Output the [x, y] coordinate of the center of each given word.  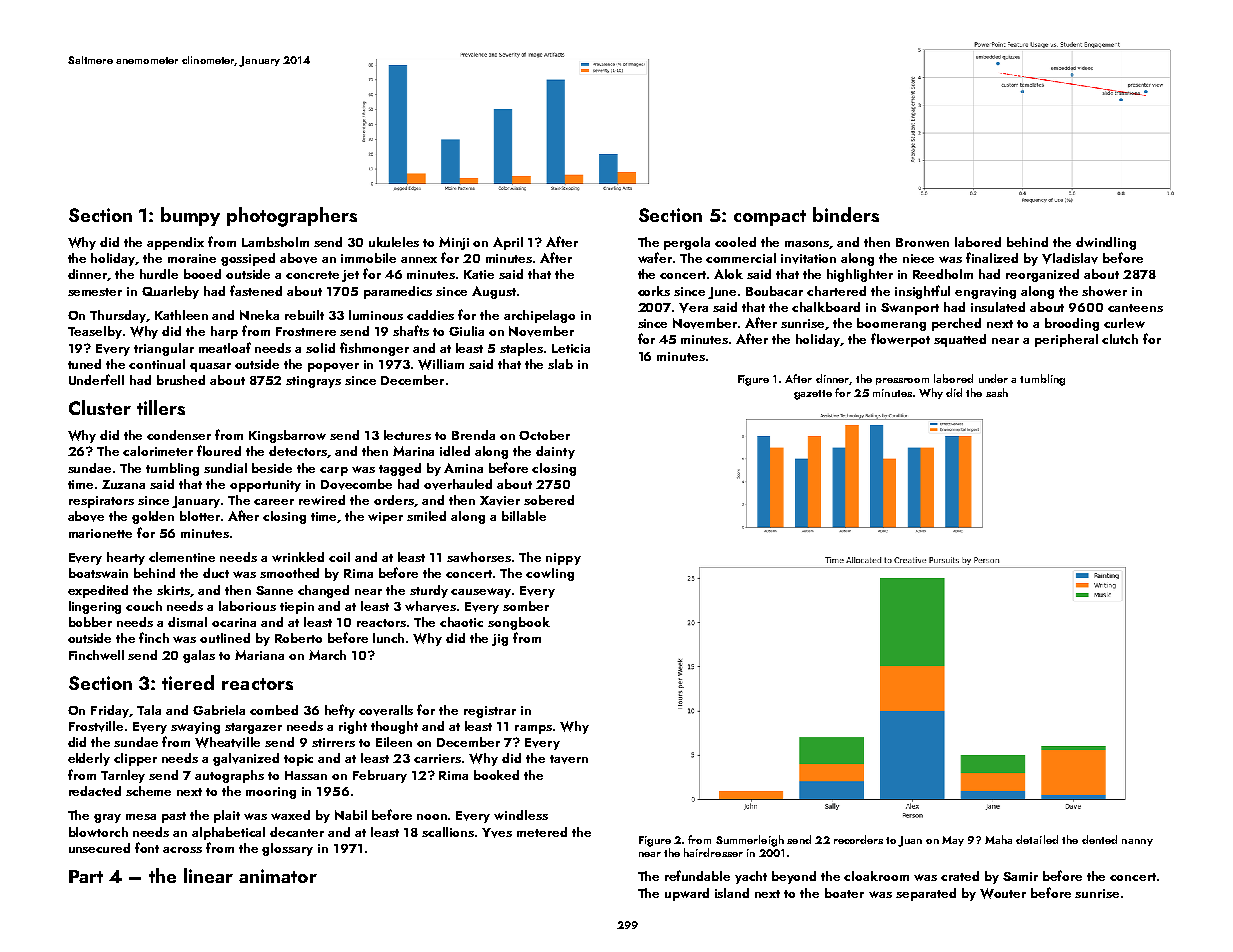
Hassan [306, 775]
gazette [813, 395]
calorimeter [158, 451]
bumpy [190, 216]
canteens [1135, 308]
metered [542, 832]
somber [526, 606]
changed [323, 591]
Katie [479, 274]
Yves [497, 833]
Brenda [473, 435]
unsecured [99, 848]
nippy [563, 559]
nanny [1137, 842]
